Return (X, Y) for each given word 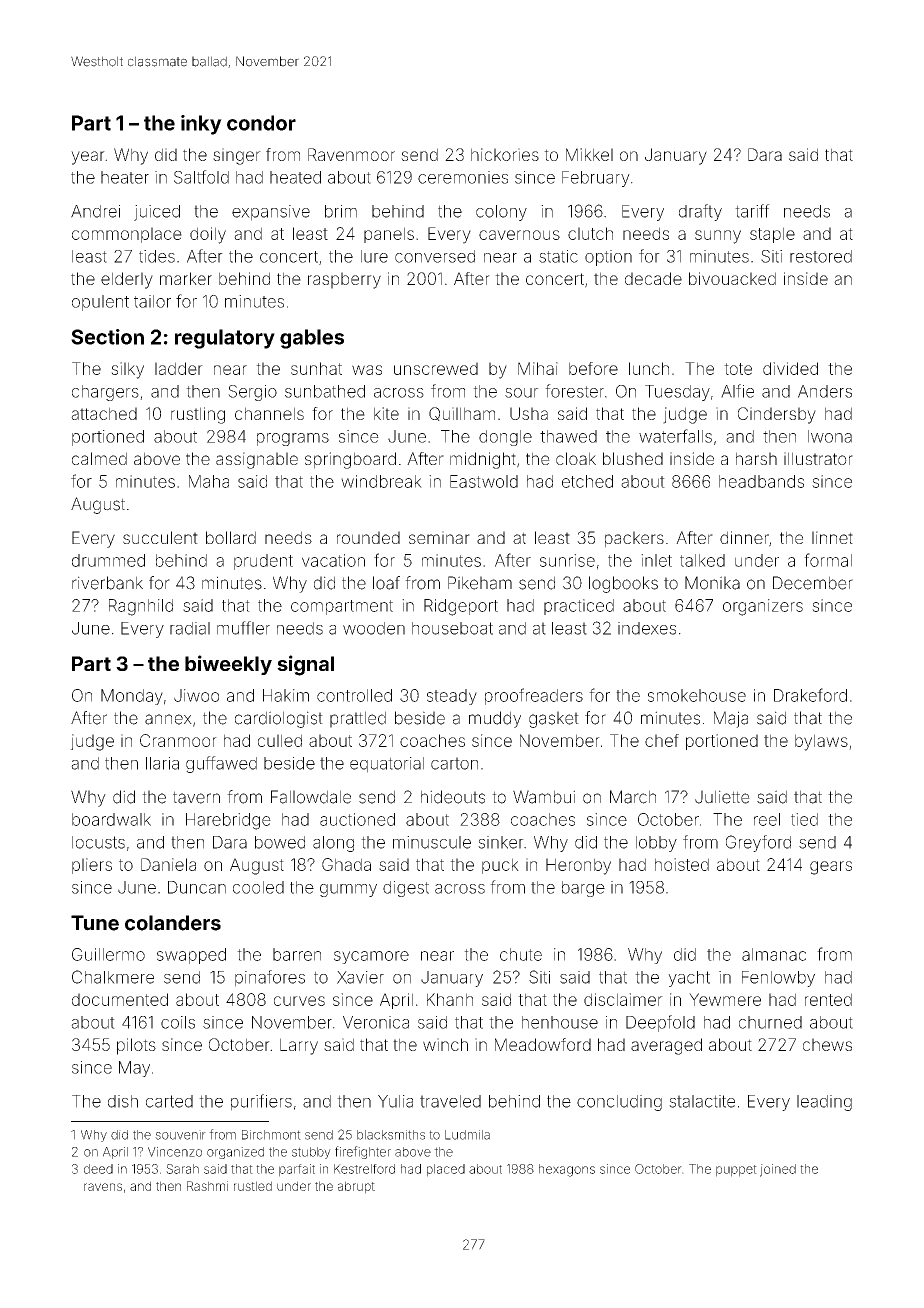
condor (261, 123)
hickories (505, 154)
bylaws (821, 742)
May (134, 1069)
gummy (348, 890)
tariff (752, 211)
